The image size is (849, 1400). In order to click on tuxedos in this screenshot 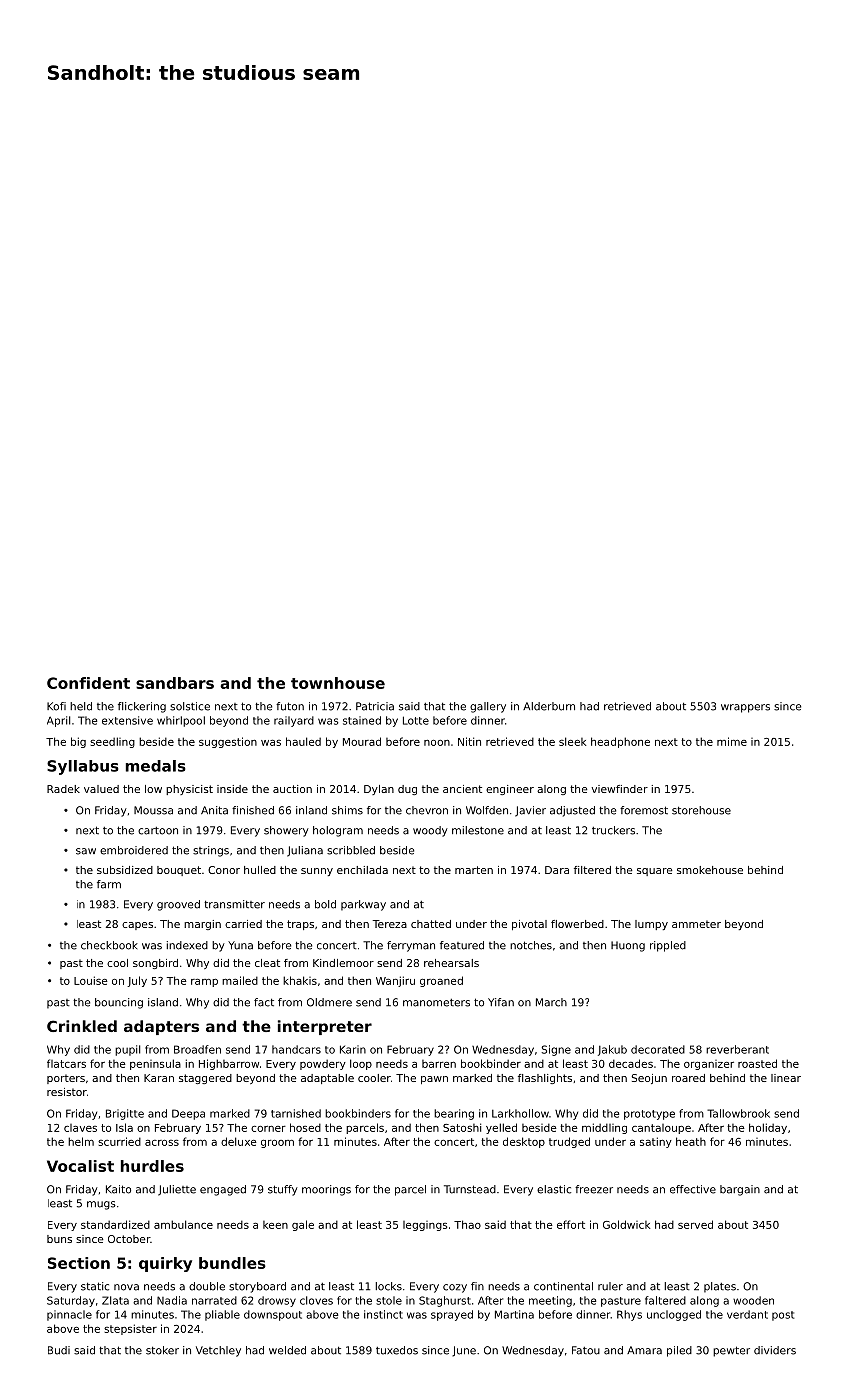, I will do `click(397, 1350)`.
